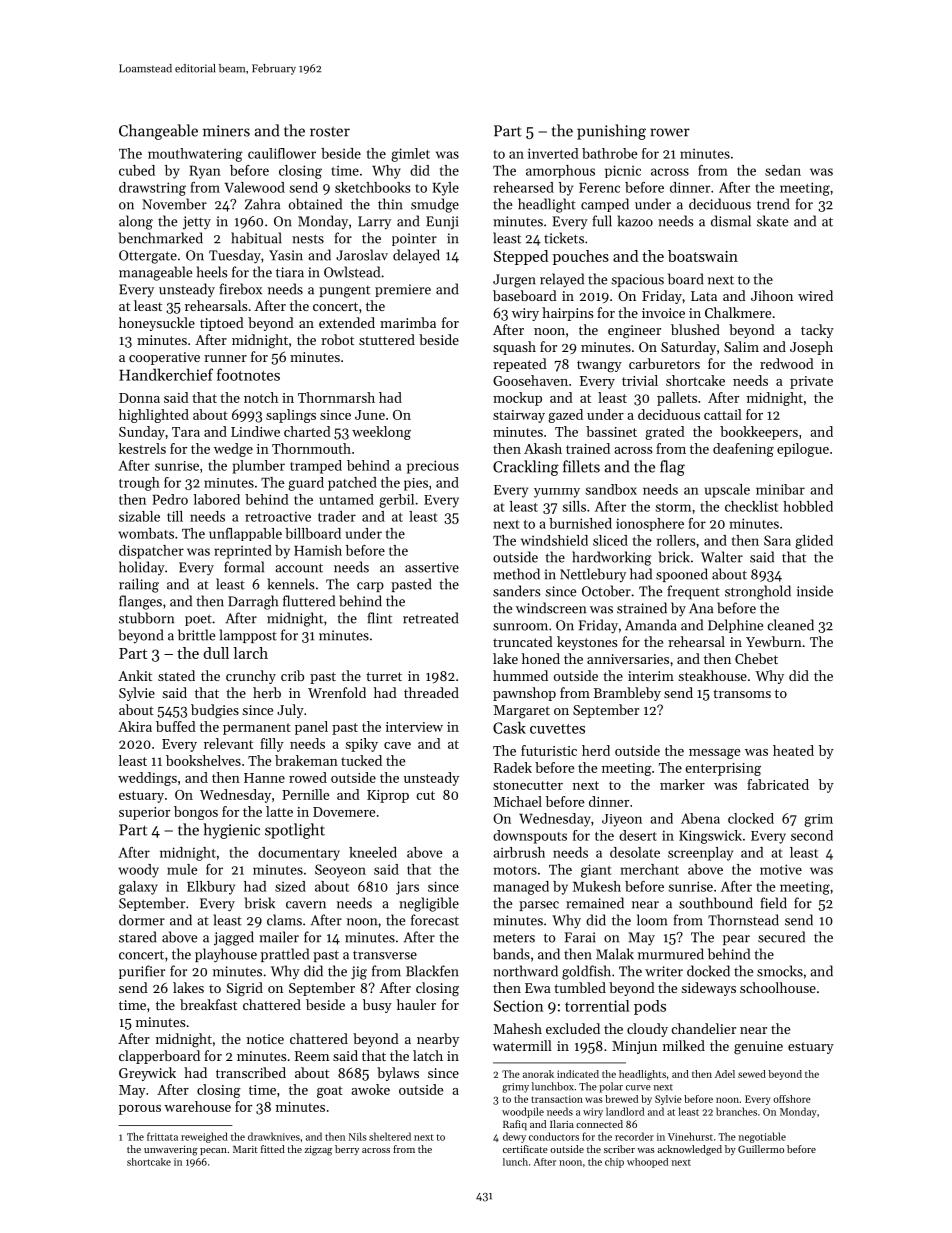 The image size is (952, 1233). What do you see at coordinates (774, 641) in the image?
I see `Yewburn` at bounding box center [774, 641].
